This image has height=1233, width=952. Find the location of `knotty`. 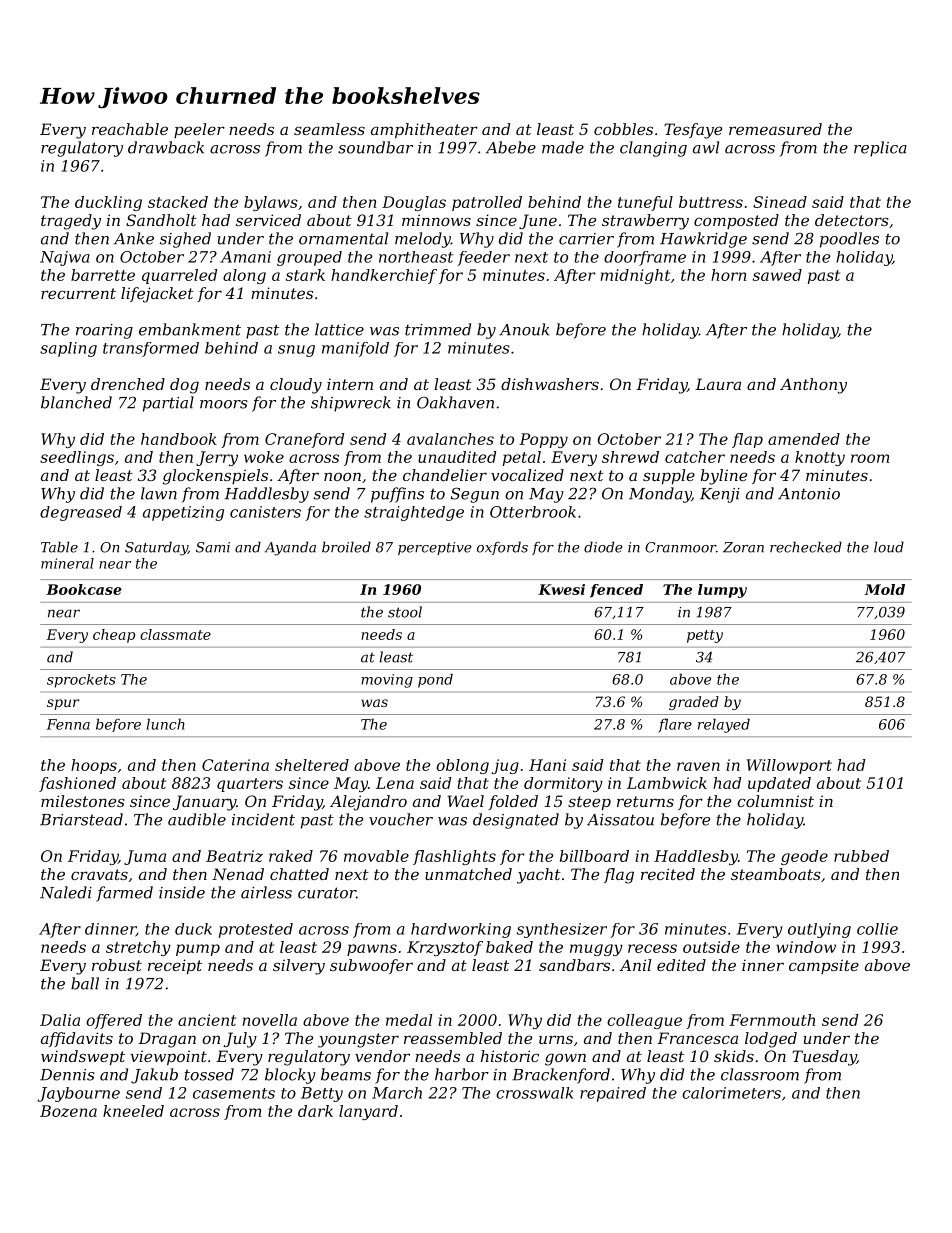

knotty is located at coordinates (820, 458).
